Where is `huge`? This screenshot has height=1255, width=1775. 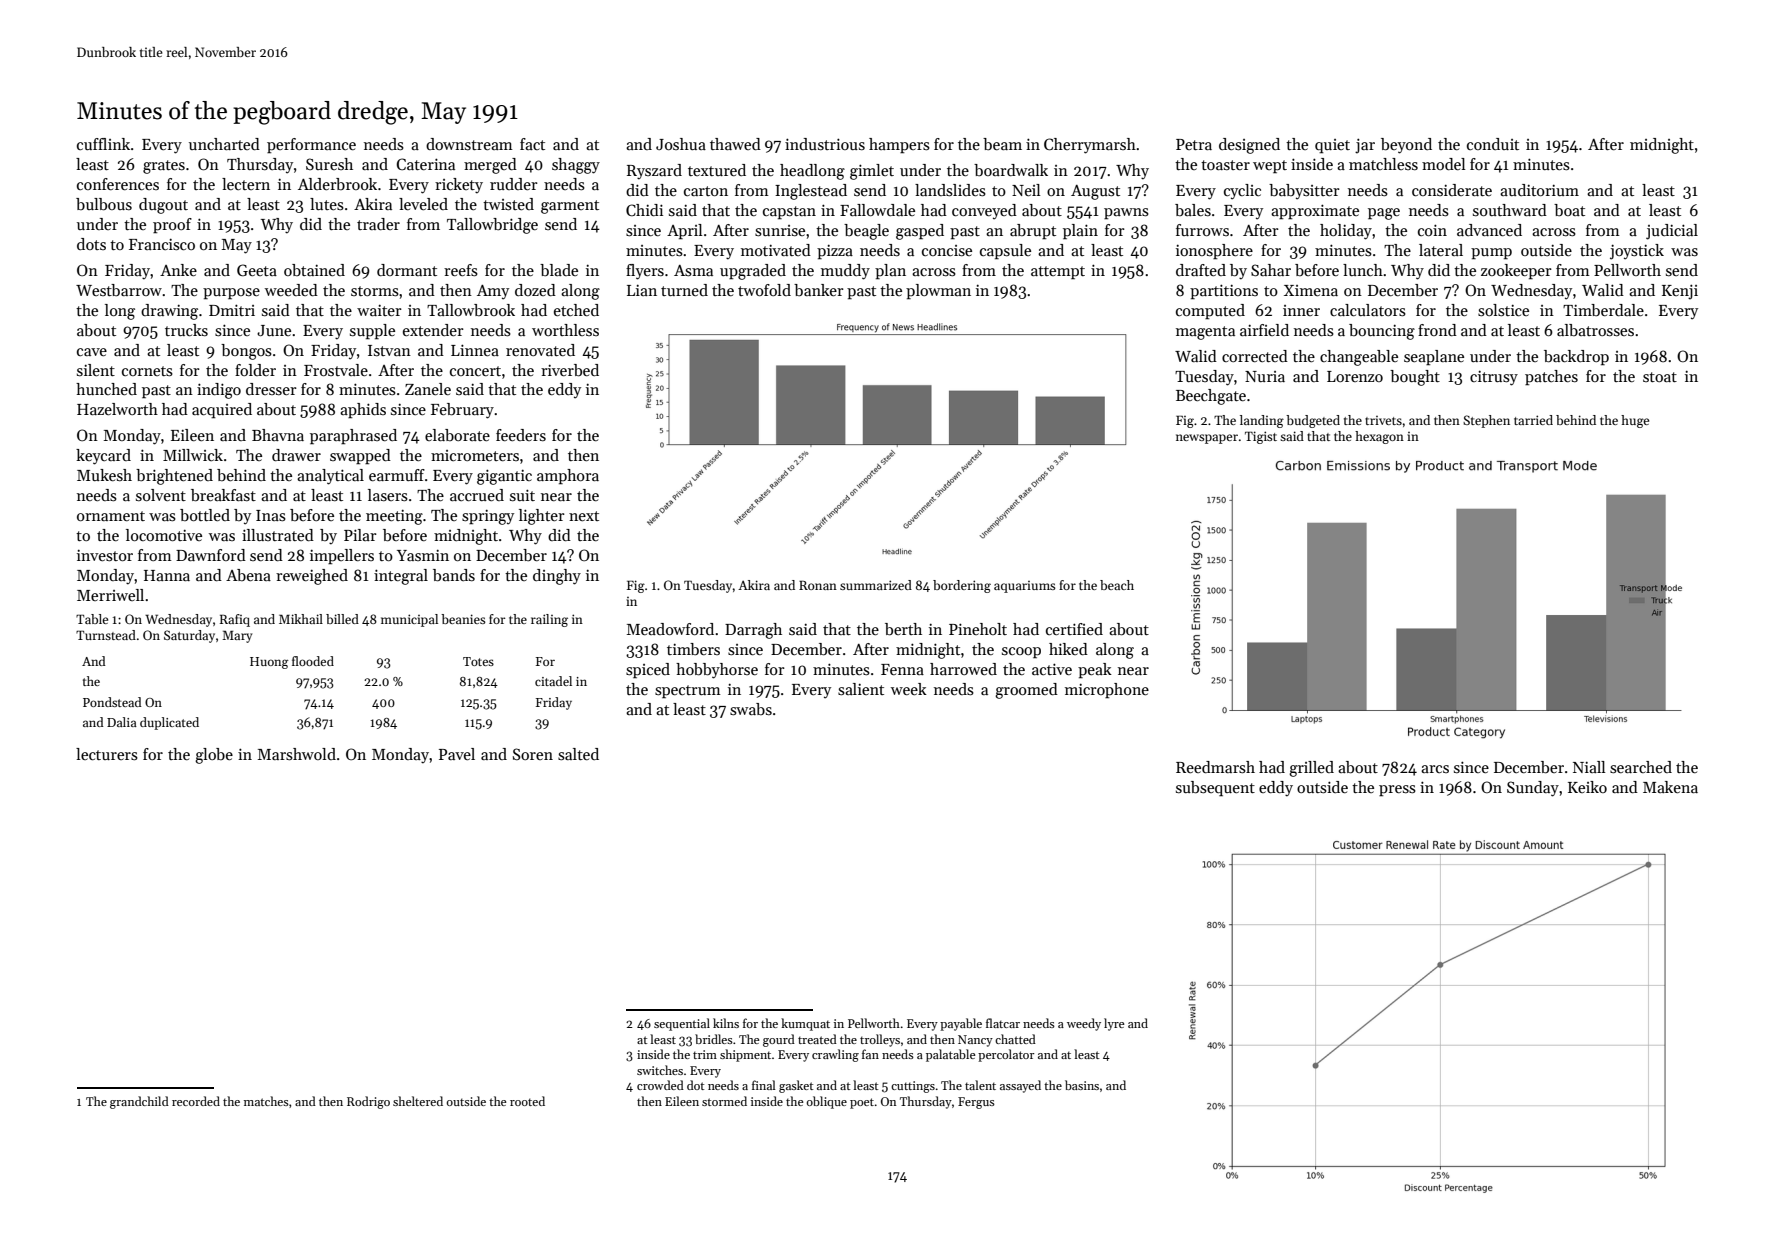 huge is located at coordinates (1635, 421).
